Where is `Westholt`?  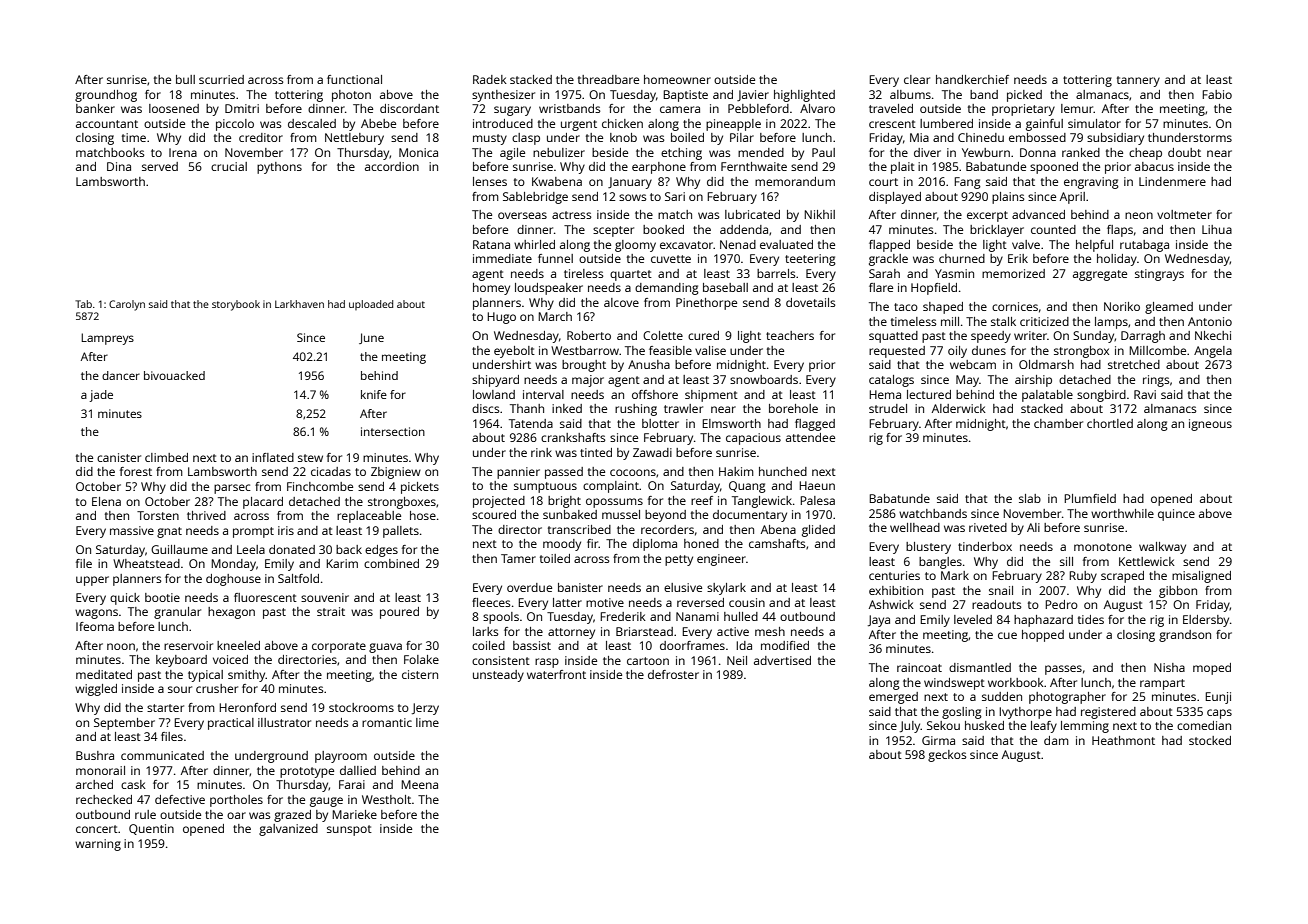 Westholt is located at coordinates (386, 799).
